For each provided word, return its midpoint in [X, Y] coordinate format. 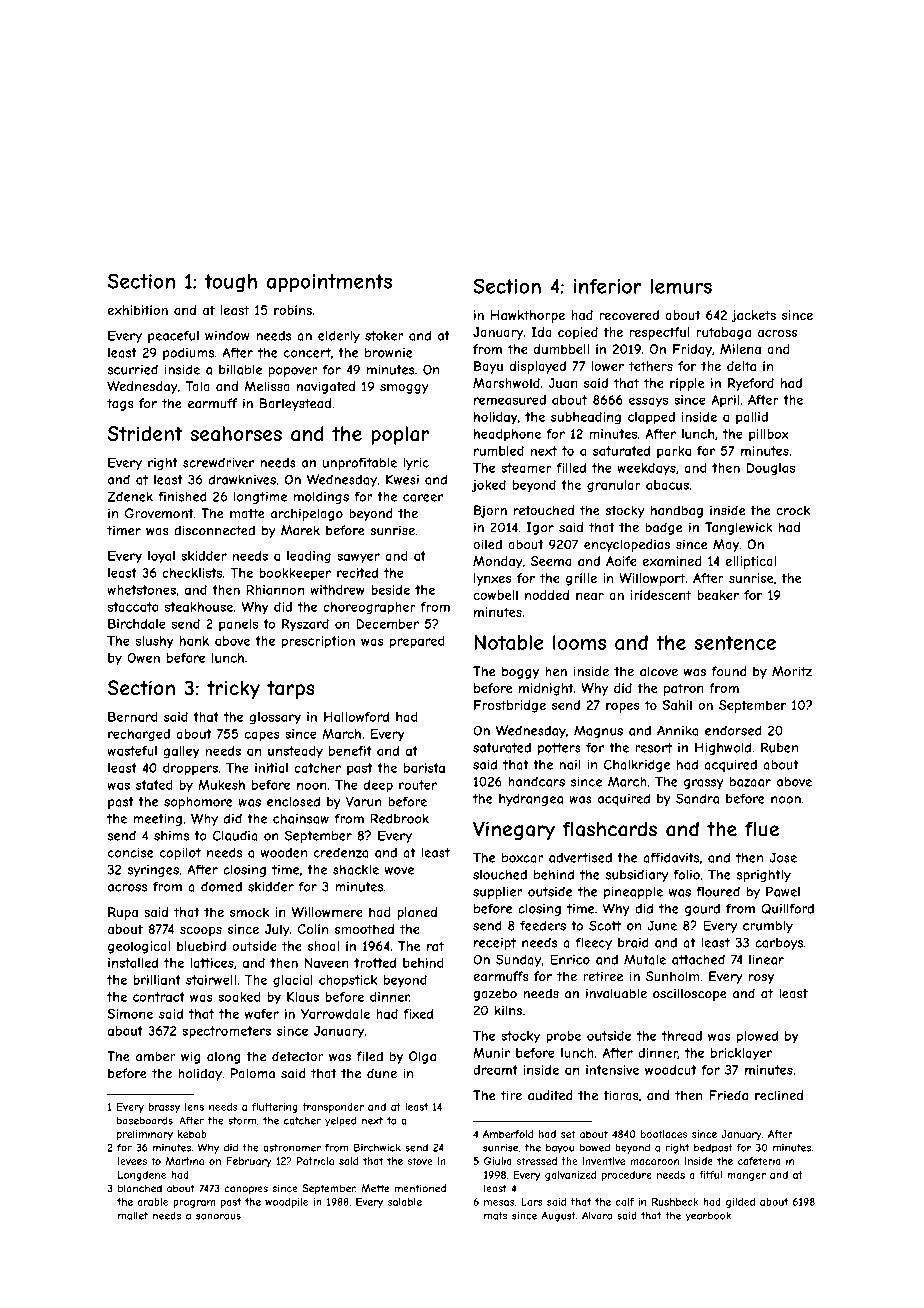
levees [132, 1161]
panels [238, 625]
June [662, 925]
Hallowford [356, 717]
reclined [779, 1095]
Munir [491, 1053]
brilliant [157, 980]
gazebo [495, 994]
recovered [629, 315]
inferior [608, 286]
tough [230, 283]
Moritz [792, 671]
